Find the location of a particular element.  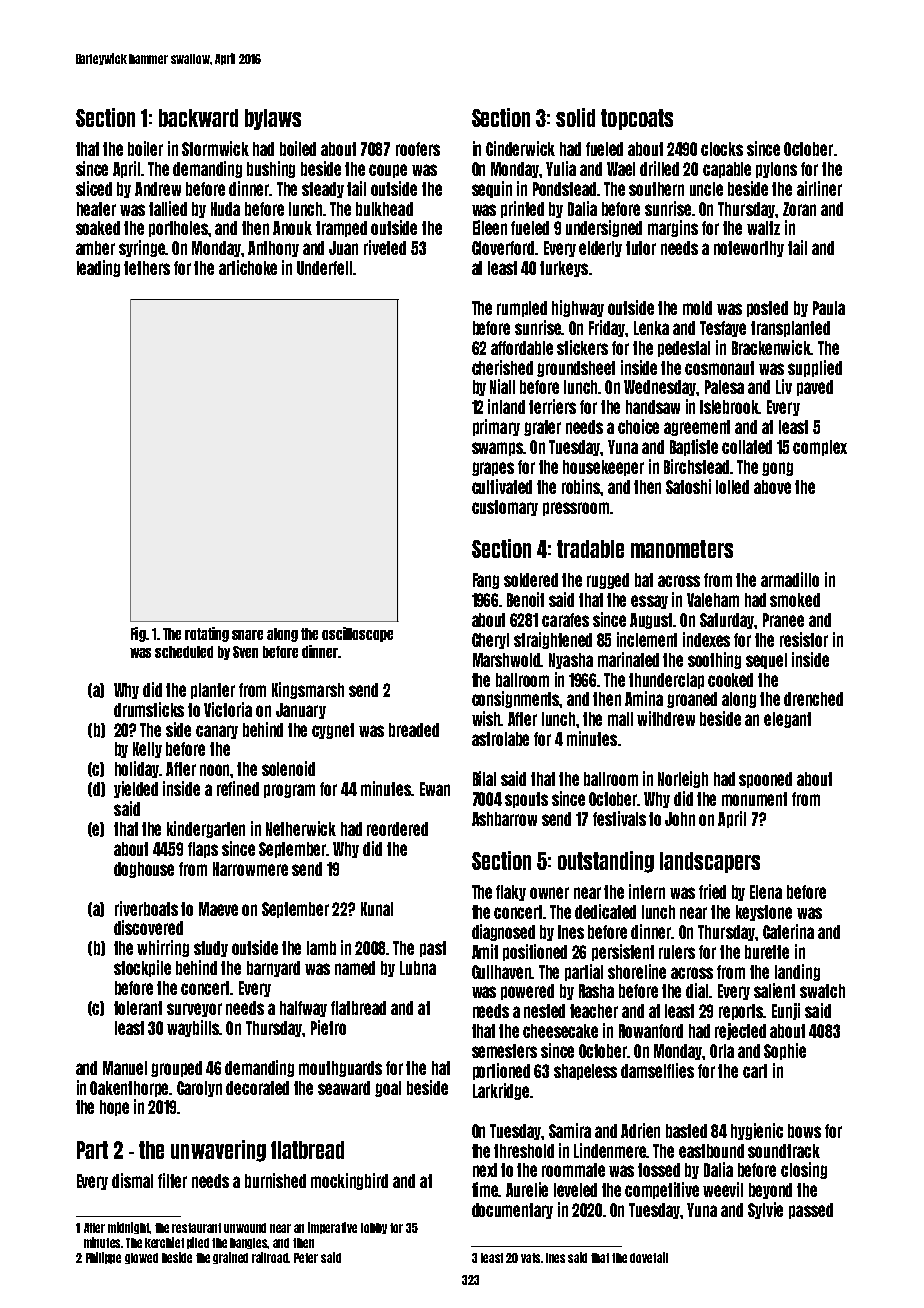

backward is located at coordinates (198, 118).
